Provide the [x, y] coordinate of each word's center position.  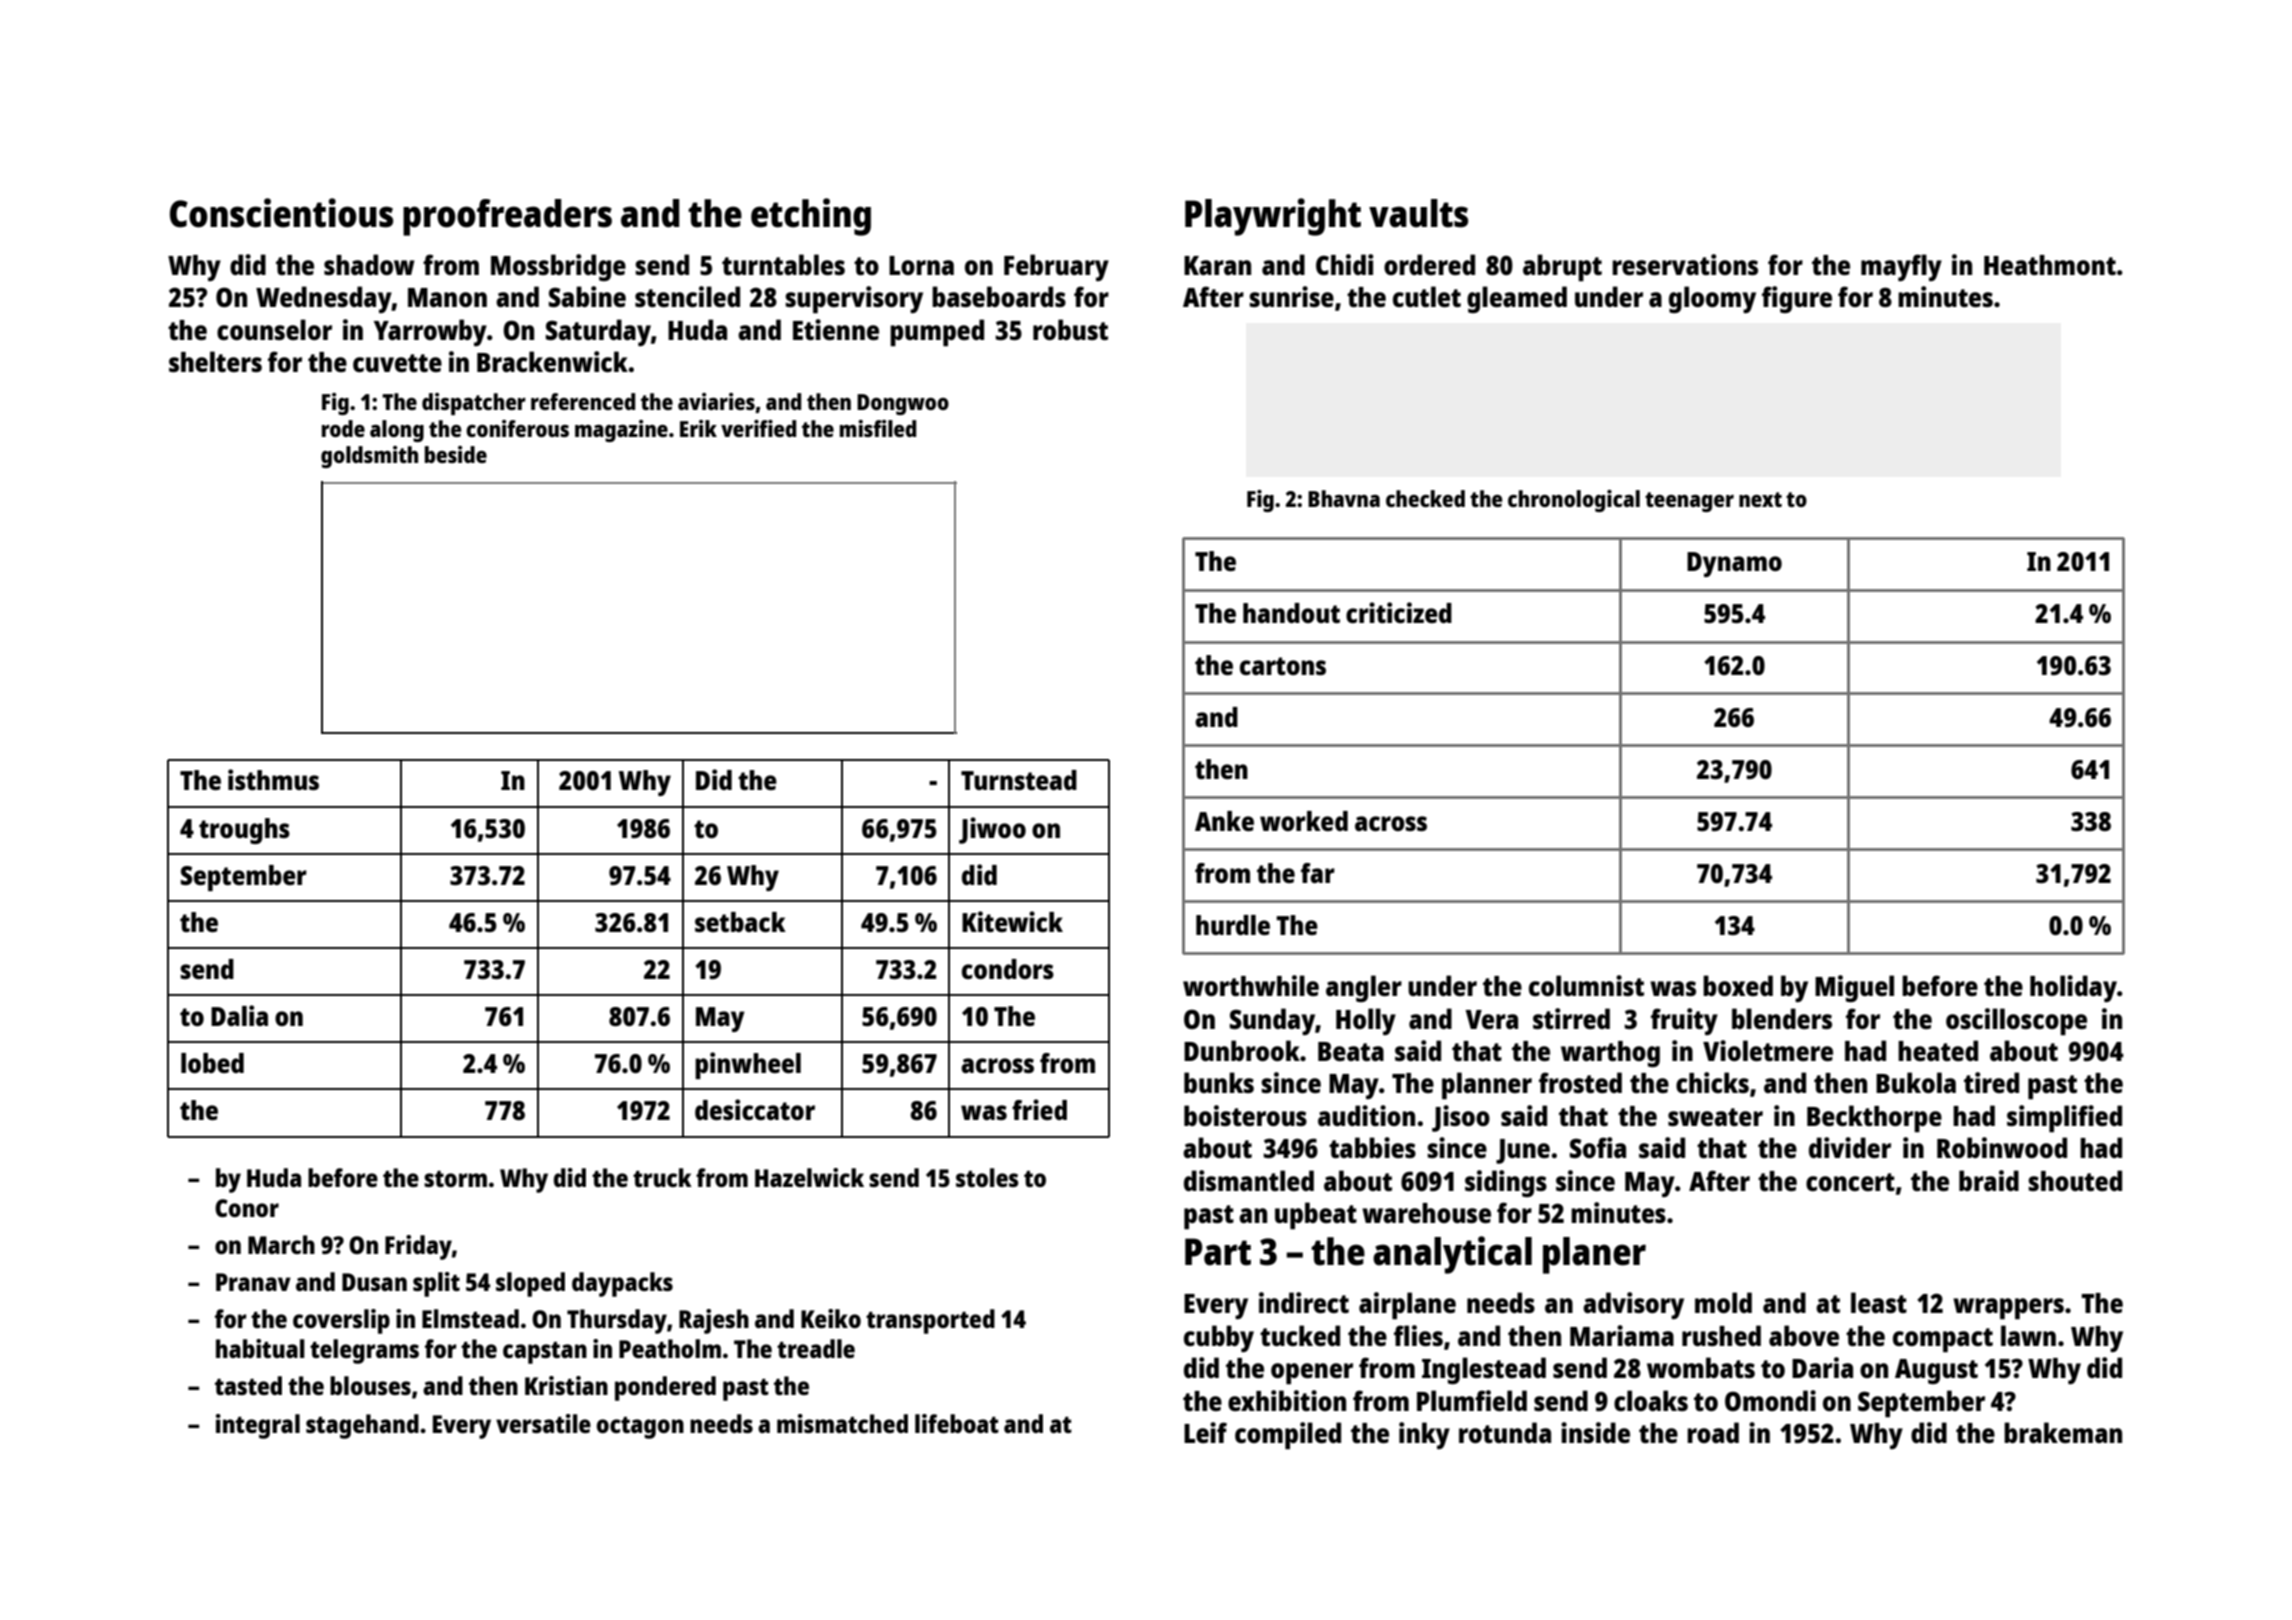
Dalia [239, 1015]
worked [1304, 821]
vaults [1418, 213]
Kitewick [1012, 921]
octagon [640, 1428]
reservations [1685, 264]
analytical [1452, 1255]
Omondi [1770, 1400]
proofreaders [507, 217]
